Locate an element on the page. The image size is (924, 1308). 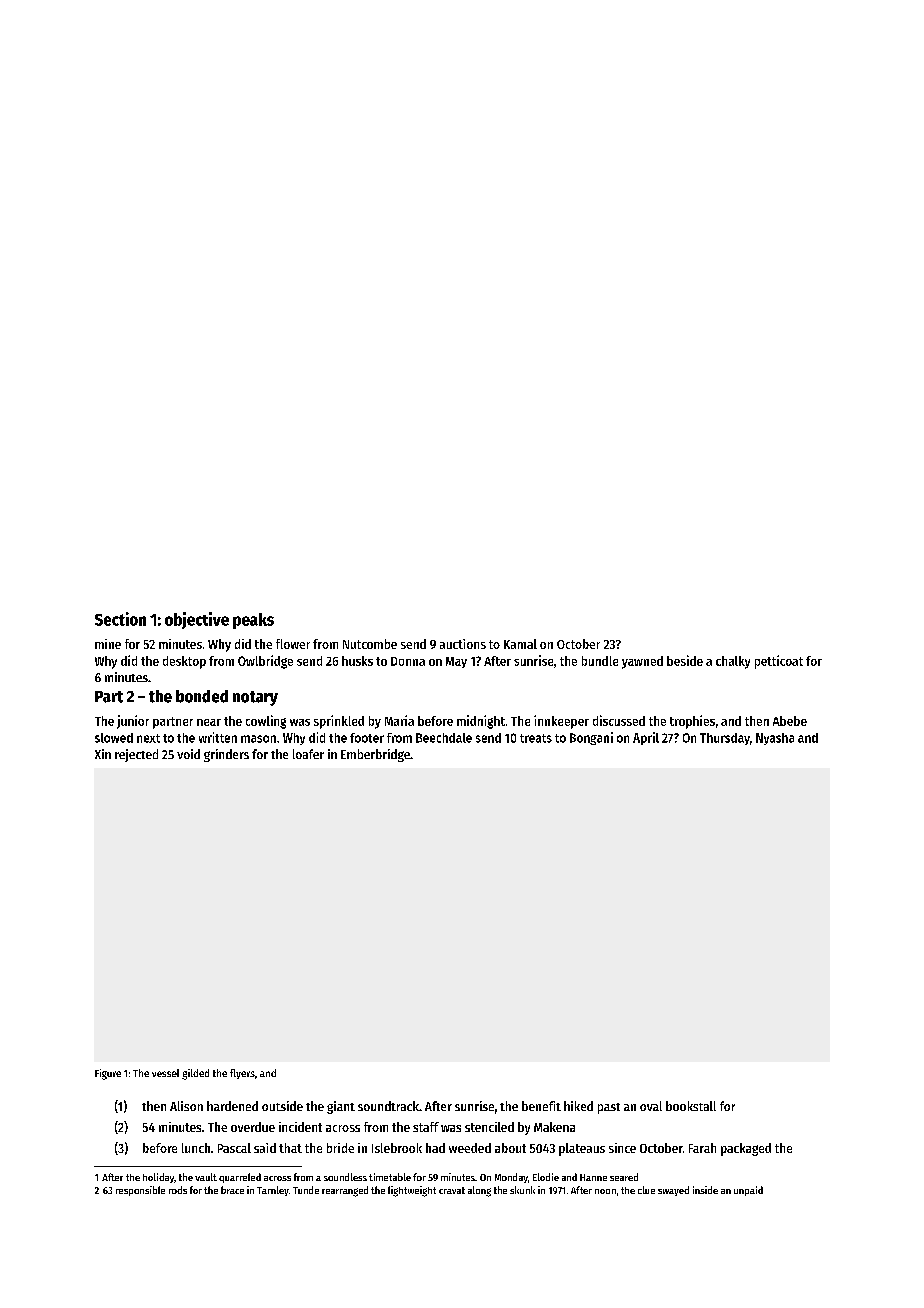
benefit is located at coordinates (541, 1106).
